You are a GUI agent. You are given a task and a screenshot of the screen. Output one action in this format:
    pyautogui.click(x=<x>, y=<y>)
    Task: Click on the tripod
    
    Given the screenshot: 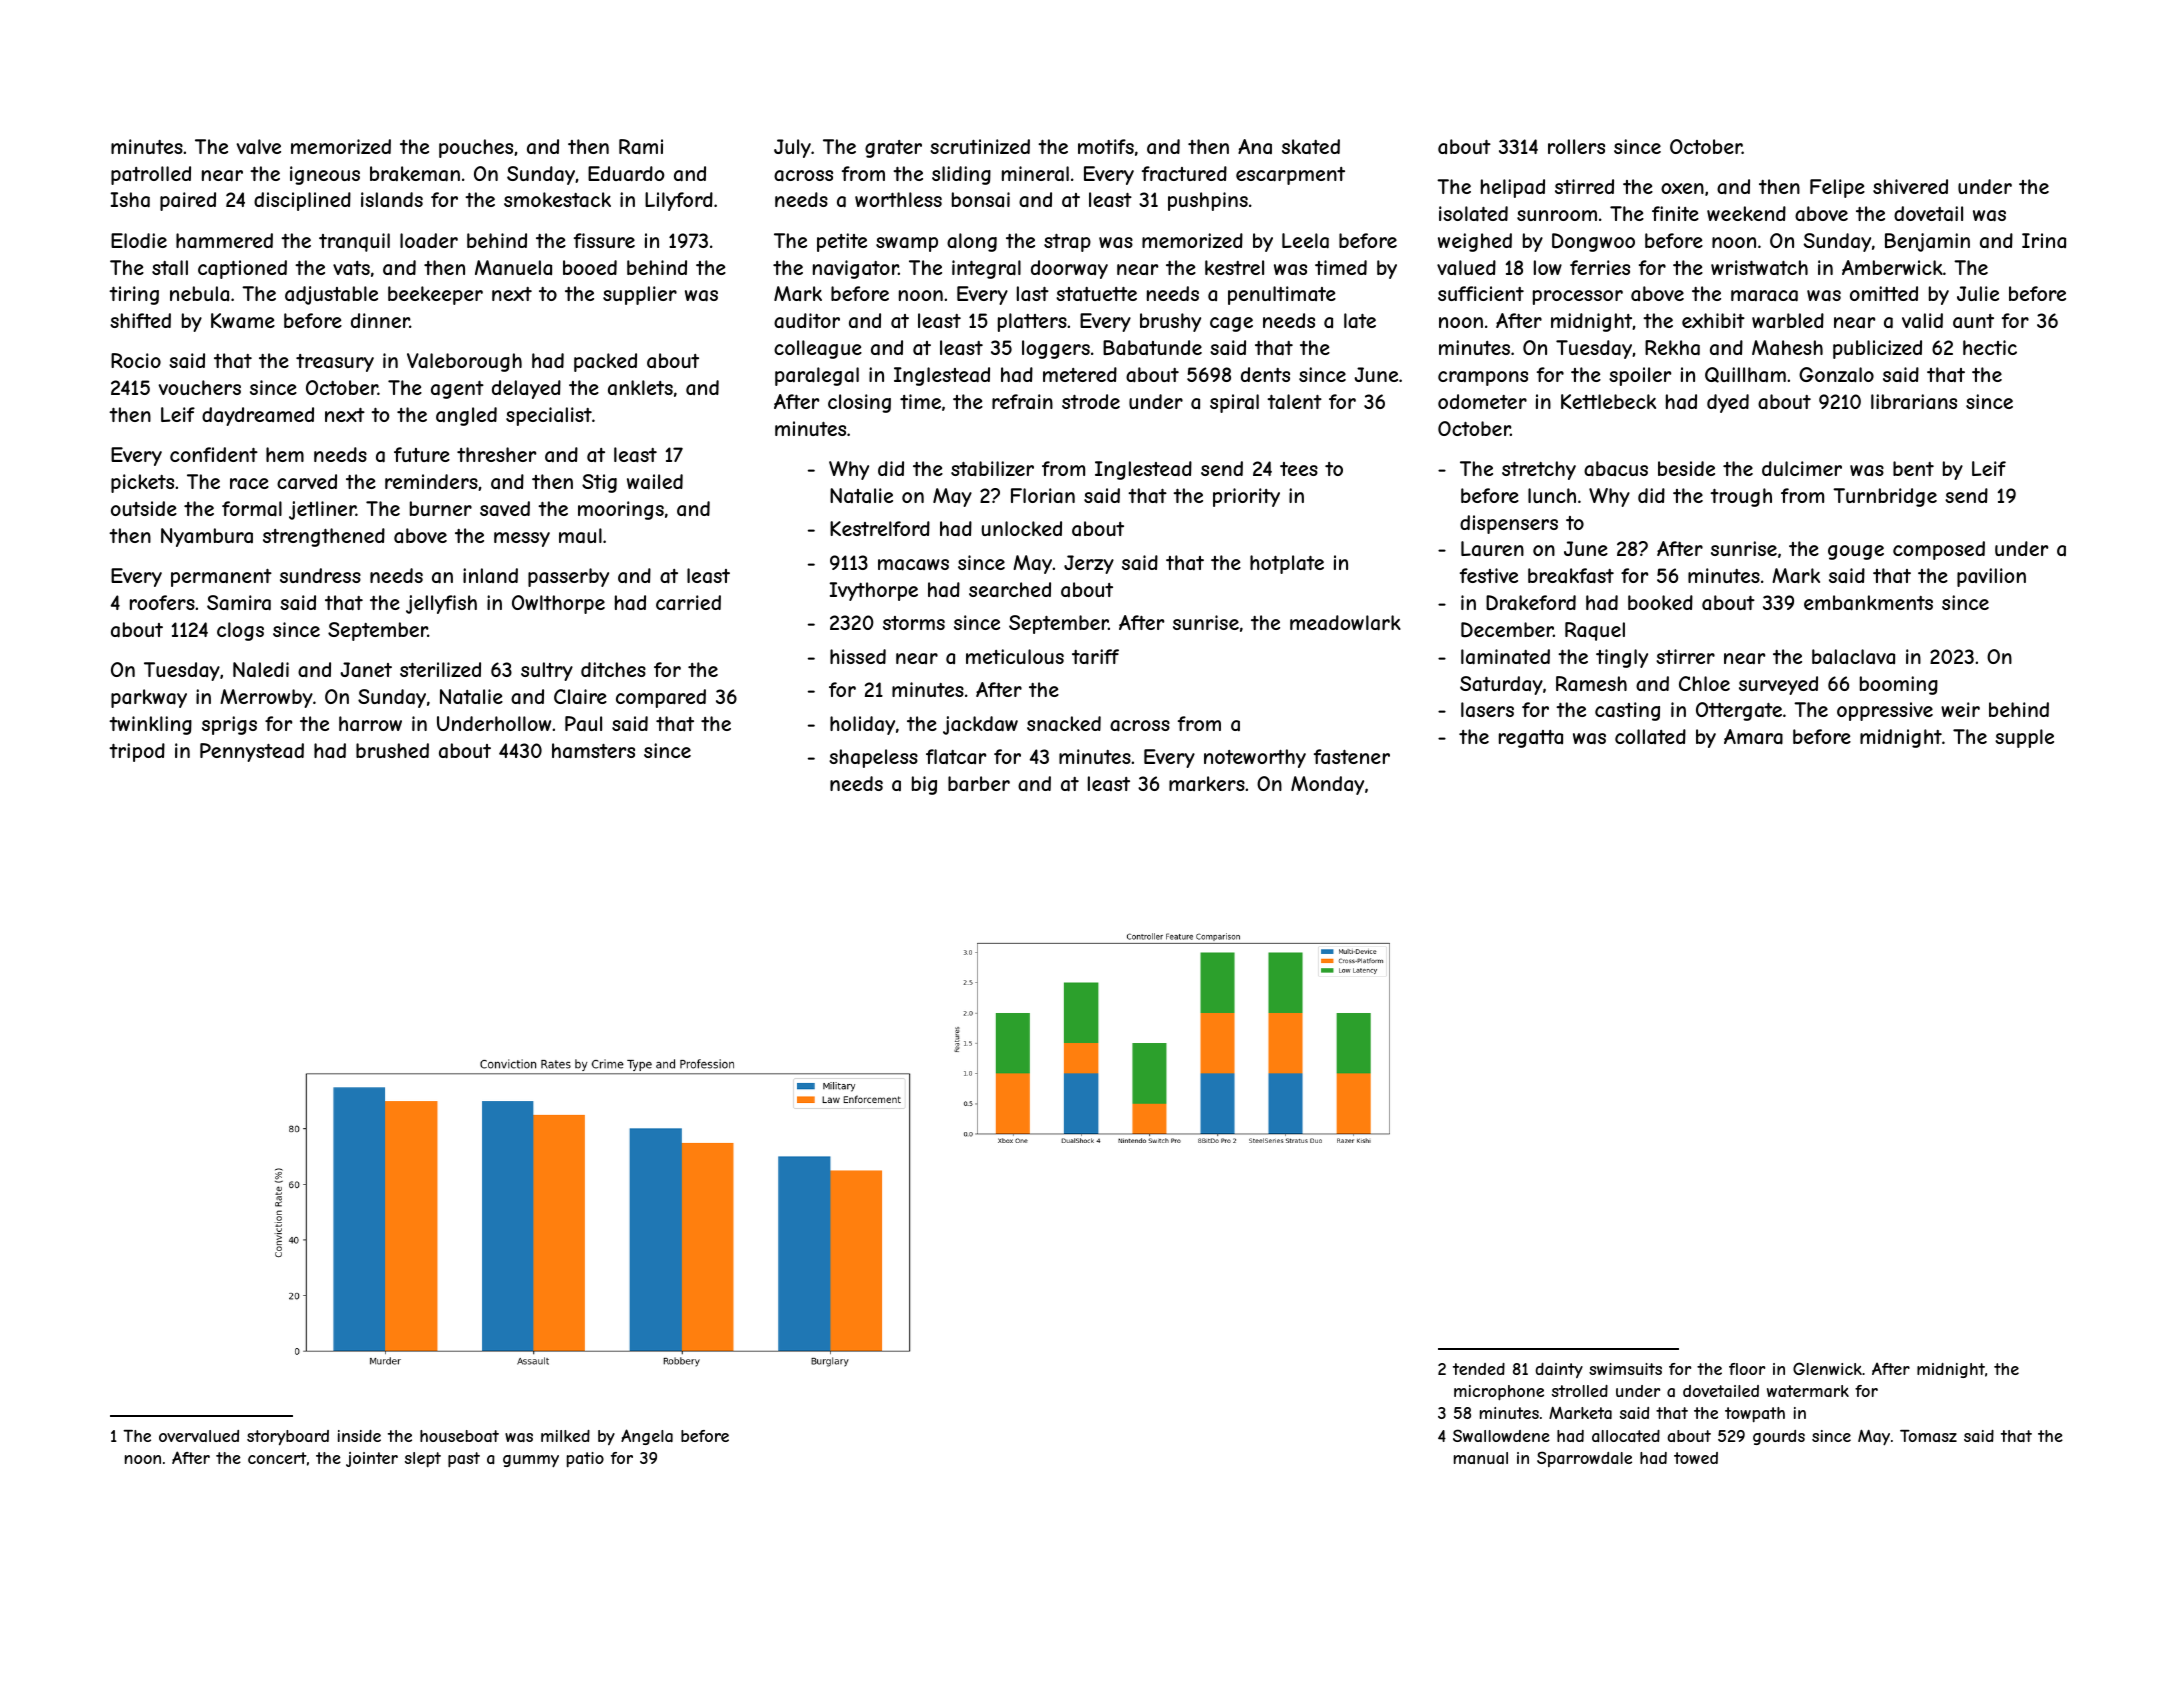 What is the action you would take?
    pyautogui.click(x=137, y=752)
